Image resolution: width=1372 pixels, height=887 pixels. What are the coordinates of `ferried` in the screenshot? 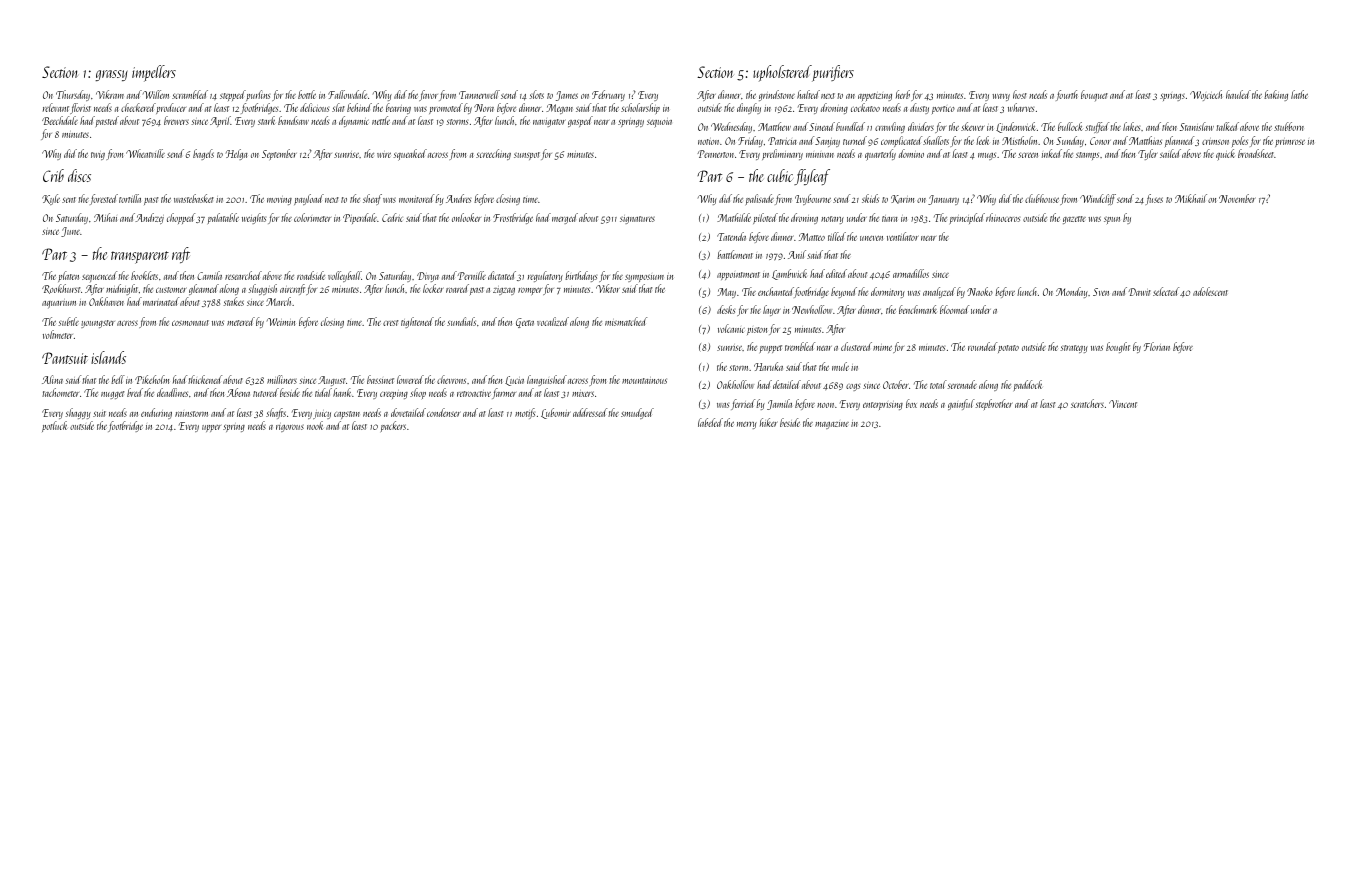 It's located at (743, 404).
